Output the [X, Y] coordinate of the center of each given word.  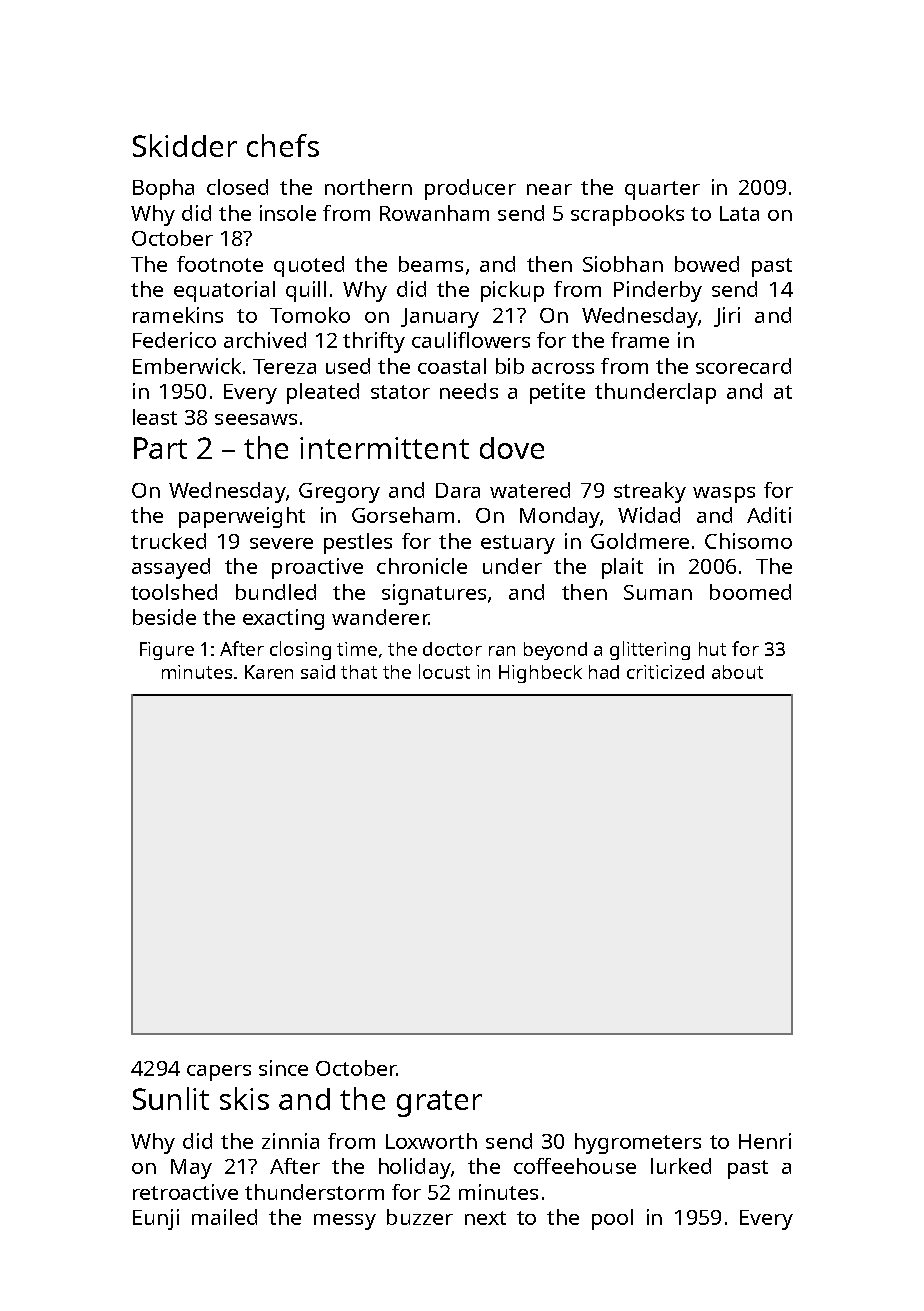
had [604, 672]
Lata [739, 213]
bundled [276, 592]
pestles [358, 543]
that [359, 672]
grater [439, 1103]
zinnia [290, 1141]
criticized [665, 672]
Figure [167, 651]
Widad [649, 515]
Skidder [185, 145]
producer [470, 189]
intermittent [384, 448]
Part [160, 448]
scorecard [743, 366]
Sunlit [171, 1098]
